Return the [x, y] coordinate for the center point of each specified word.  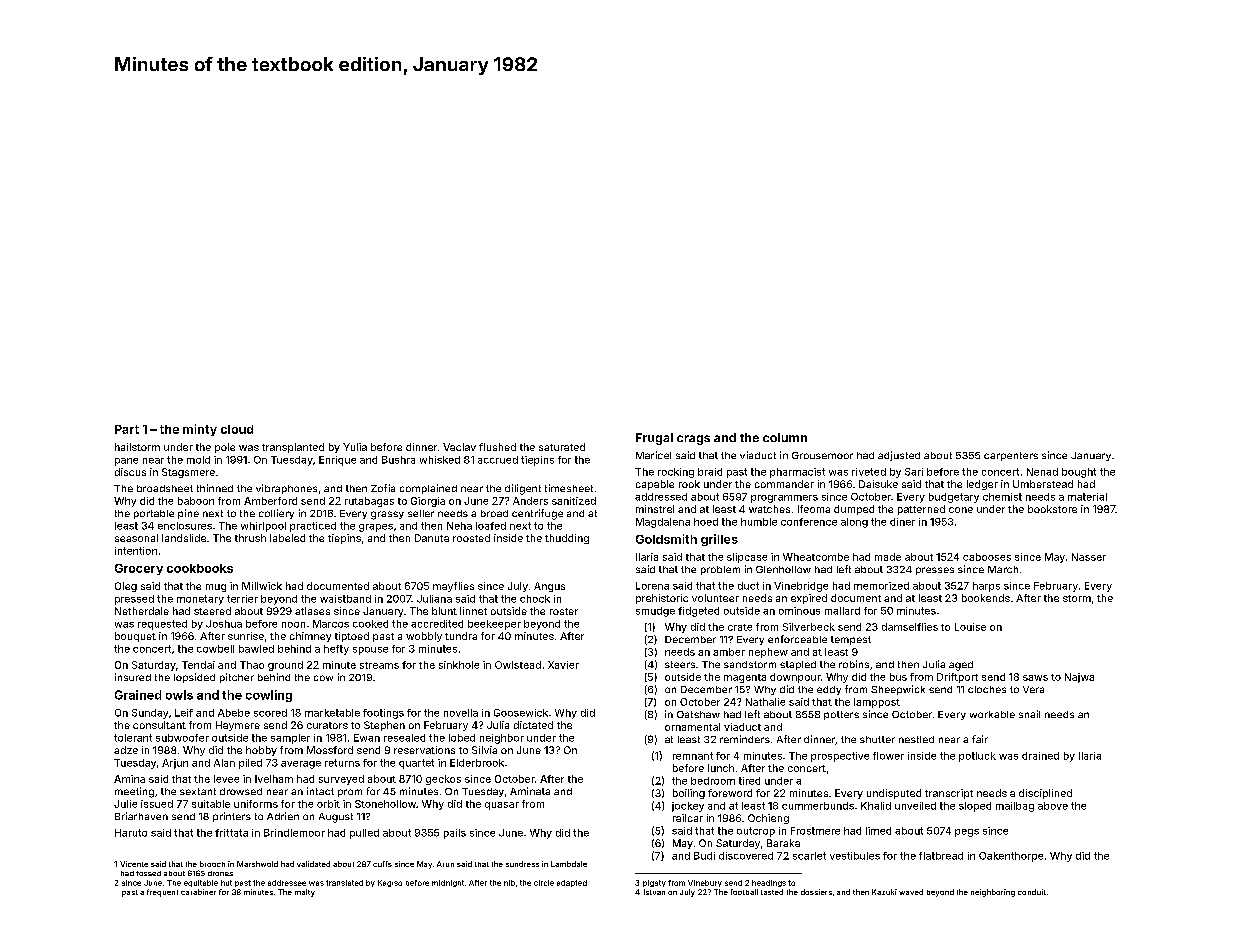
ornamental [692, 727]
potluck [977, 757]
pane [126, 462]
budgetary [954, 498]
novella [461, 713]
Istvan [654, 892]
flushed [497, 447]
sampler [290, 739]
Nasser [1089, 557]
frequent [162, 893]
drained [1040, 756]
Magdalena [663, 523]
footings [383, 714]
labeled [287, 538]
